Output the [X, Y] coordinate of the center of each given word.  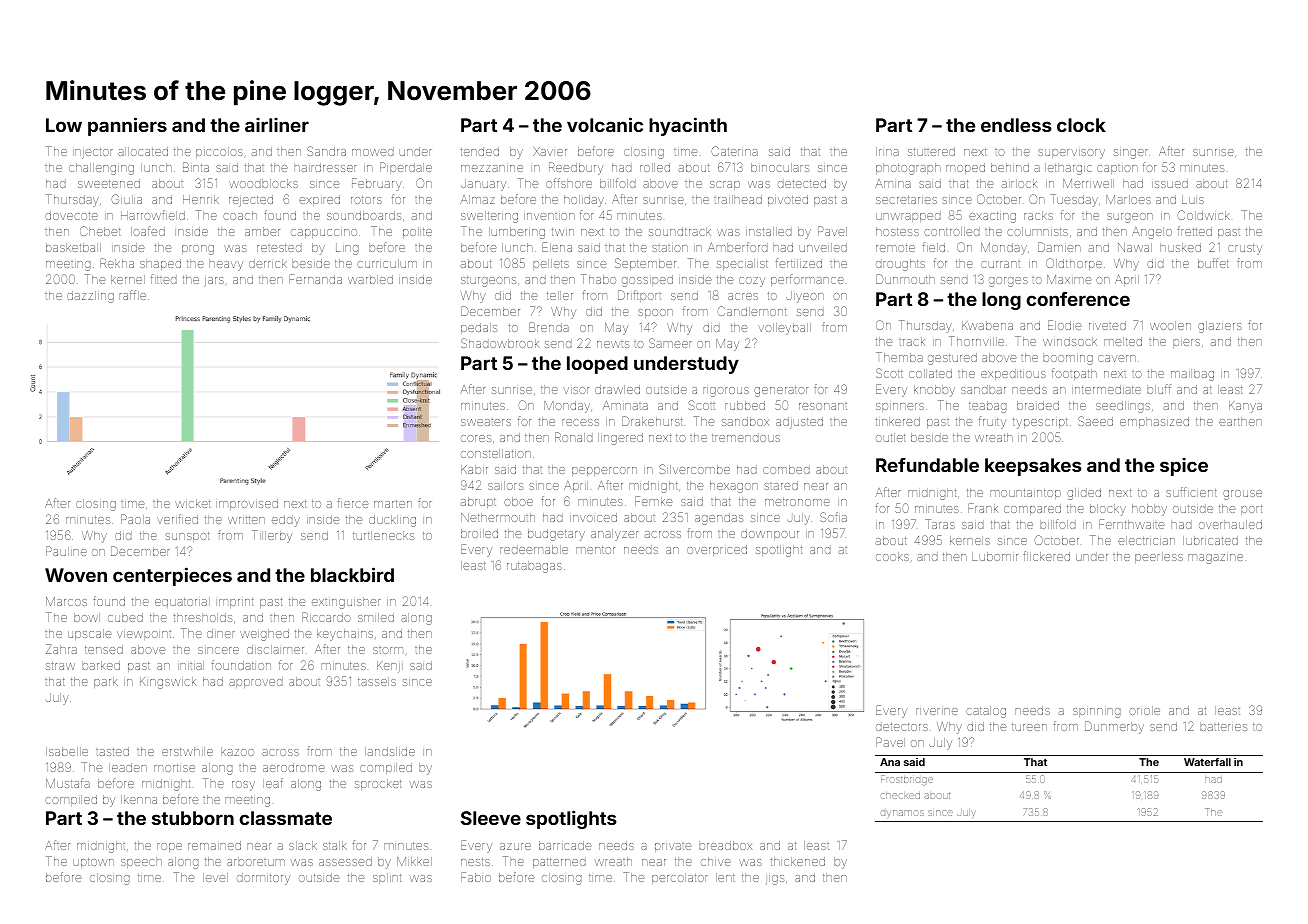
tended [480, 151]
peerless [1159, 557]
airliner [277, 124]
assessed [345, 861]
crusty [1245, 249]
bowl [87, 617]
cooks [892, 556]
